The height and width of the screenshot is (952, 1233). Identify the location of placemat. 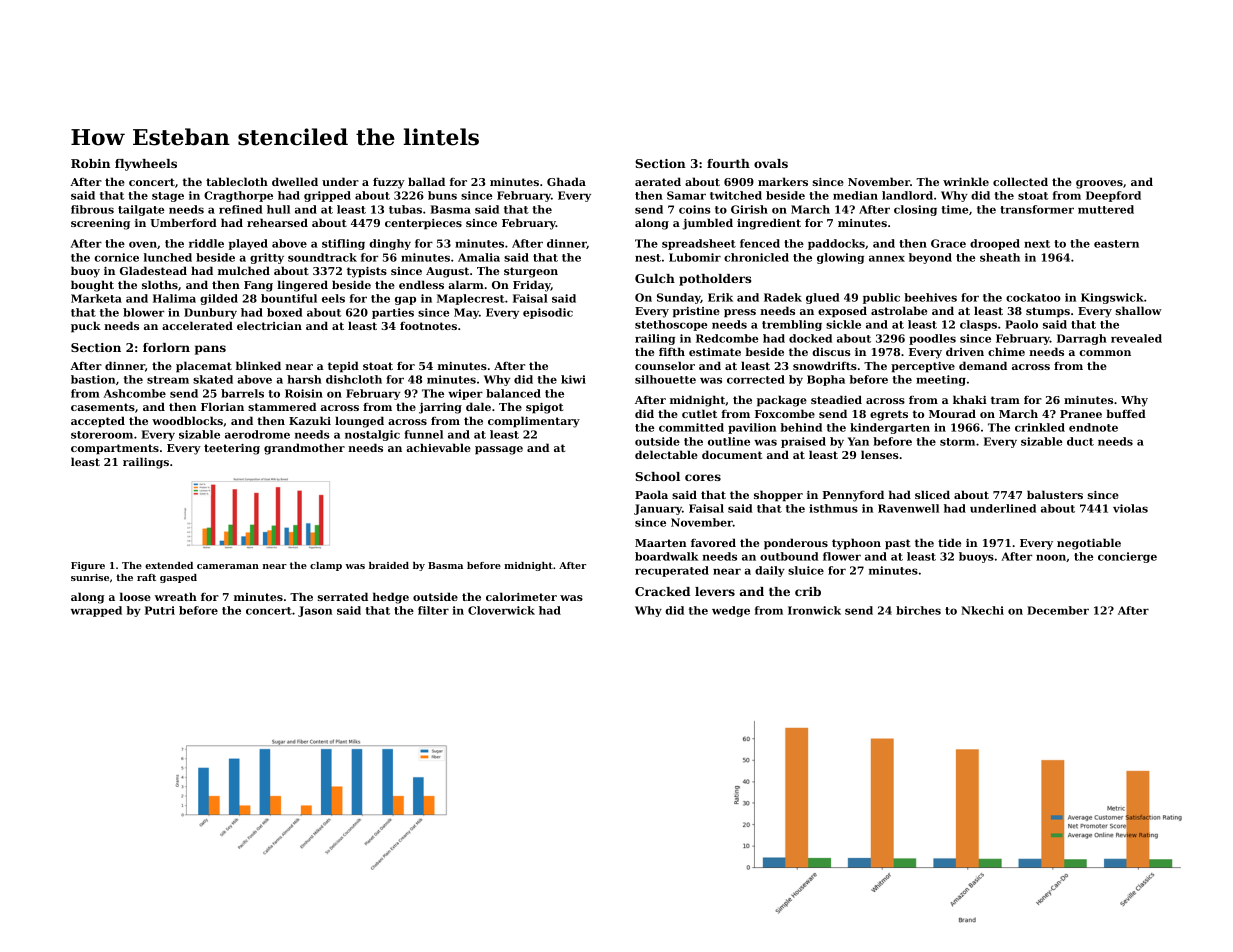
(204, 367).
